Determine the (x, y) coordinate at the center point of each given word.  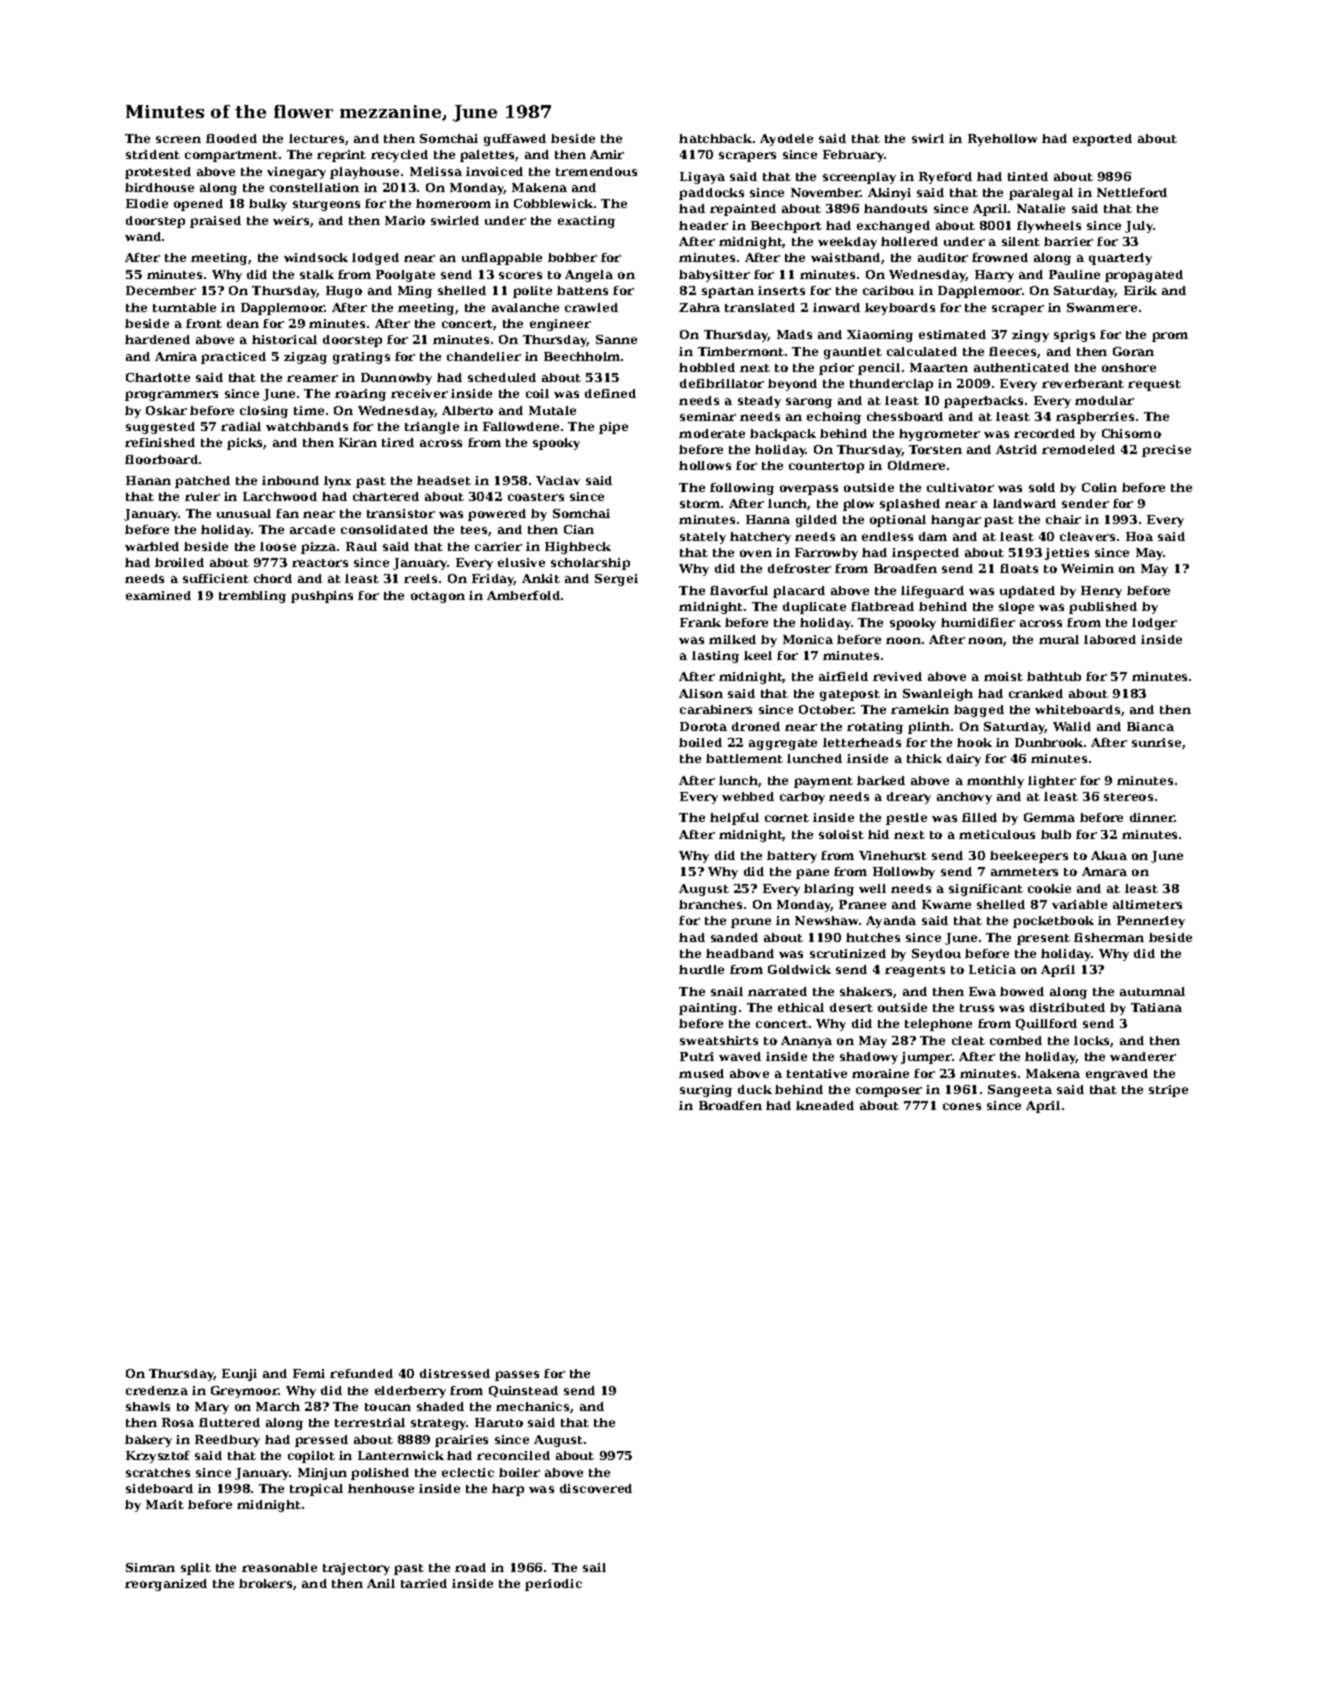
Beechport (786, 227)
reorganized (166, 1585)
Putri (697, 1056)
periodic (553, 1585)
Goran (1133, 351)
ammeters (1024, 872)
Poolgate (405, 276)
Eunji (239, 1375)
